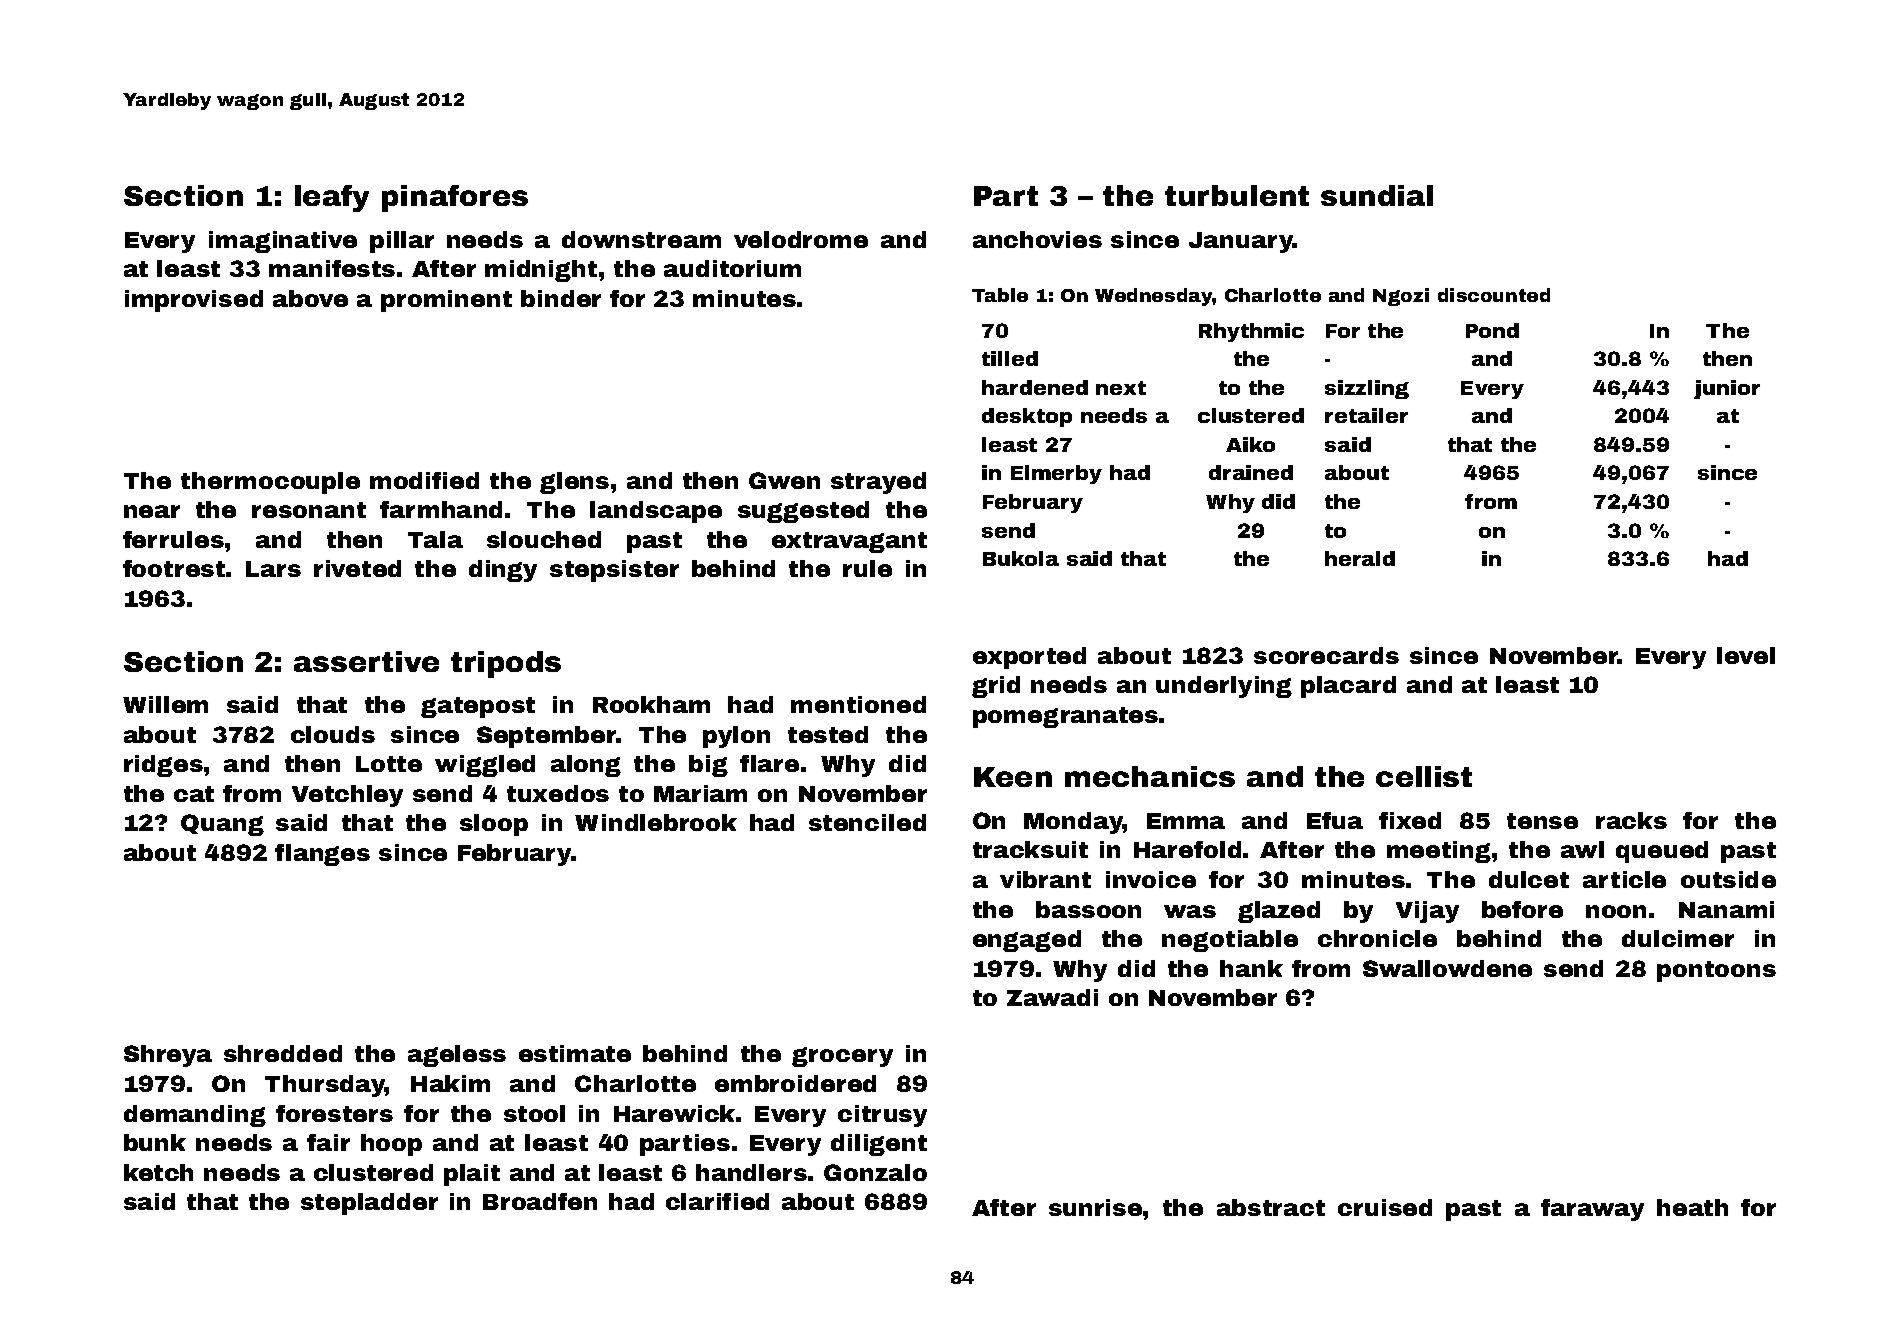 This page has height=1343, width=1900. Describe the element at coordinates (1027, 941) in the page. I see `engaged` at that location.
